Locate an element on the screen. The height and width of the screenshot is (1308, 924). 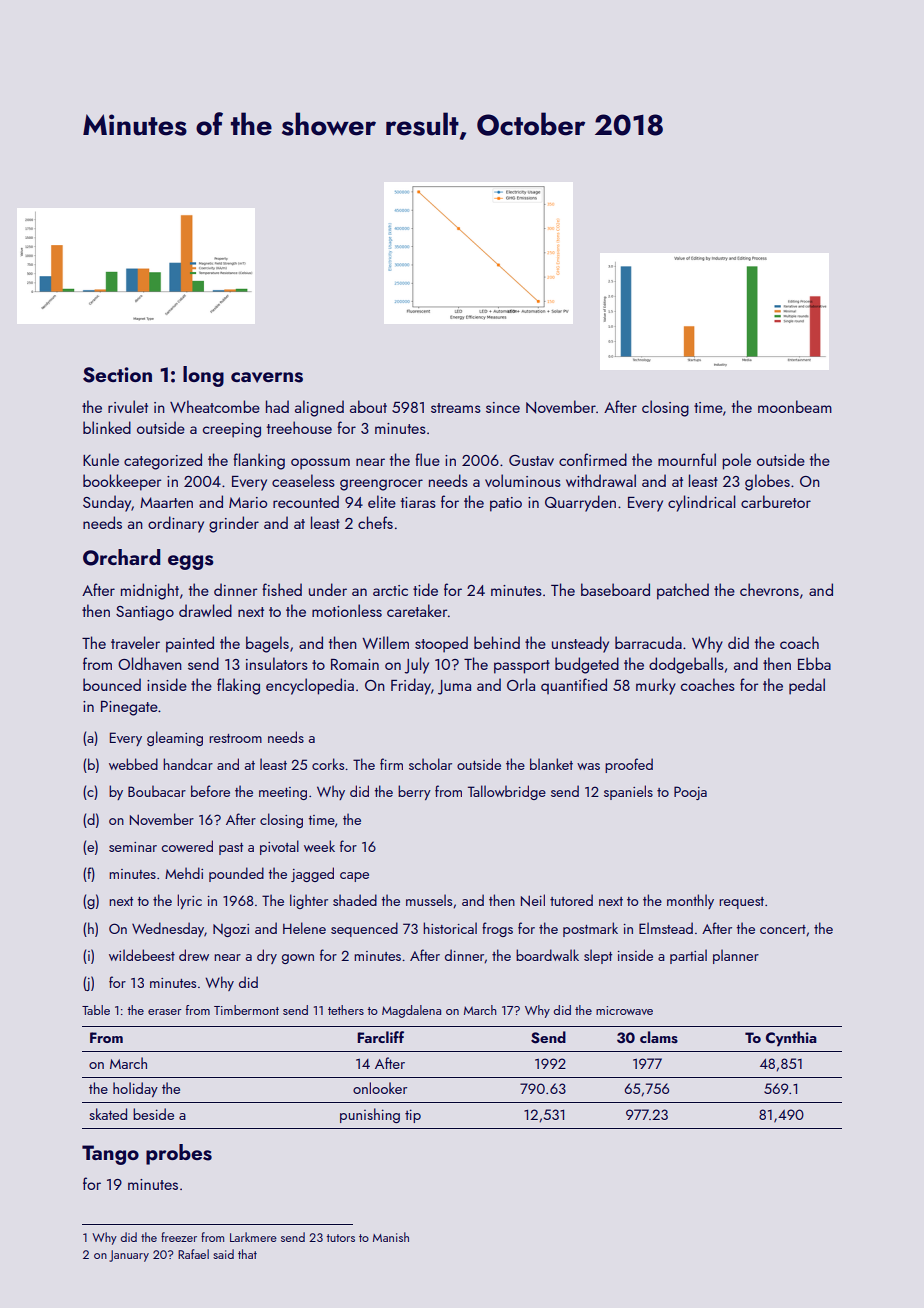
bagels is located at coordinates (267, 644).
